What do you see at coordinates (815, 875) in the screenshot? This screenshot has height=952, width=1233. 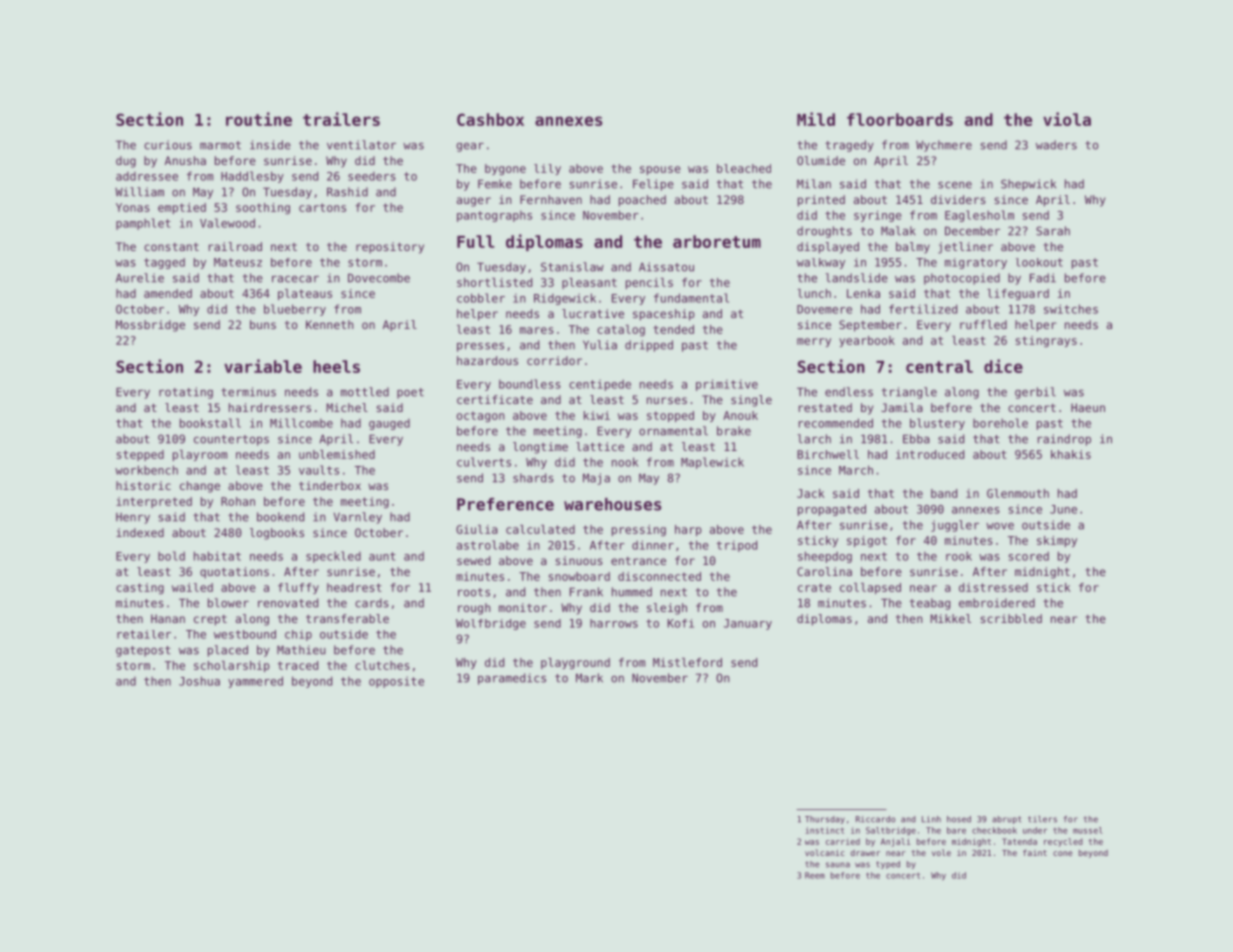 I see `Reem` at bounding box center [815, 875].
